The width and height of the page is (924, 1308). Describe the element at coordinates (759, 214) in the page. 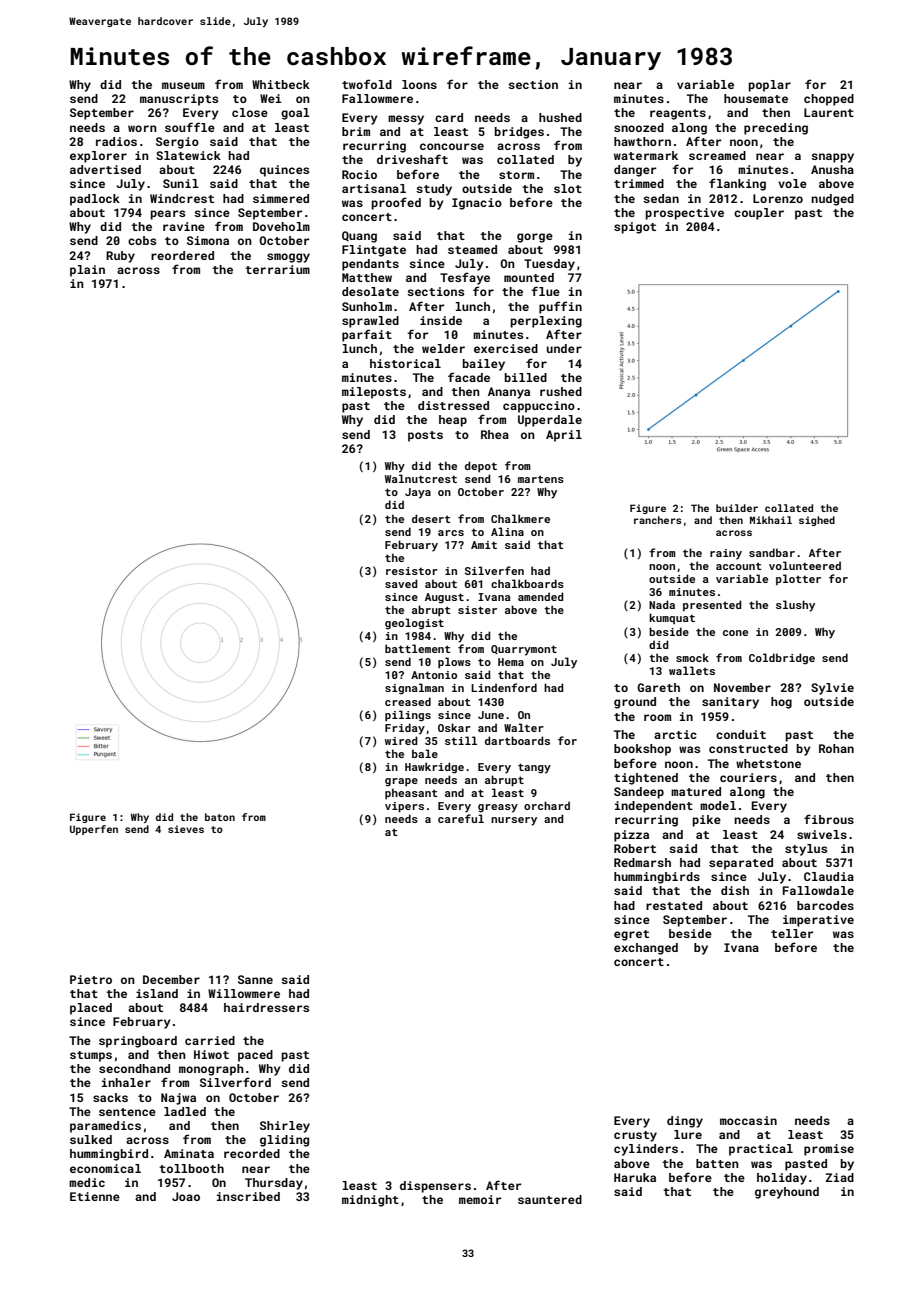

I see `coupler` at that location.
